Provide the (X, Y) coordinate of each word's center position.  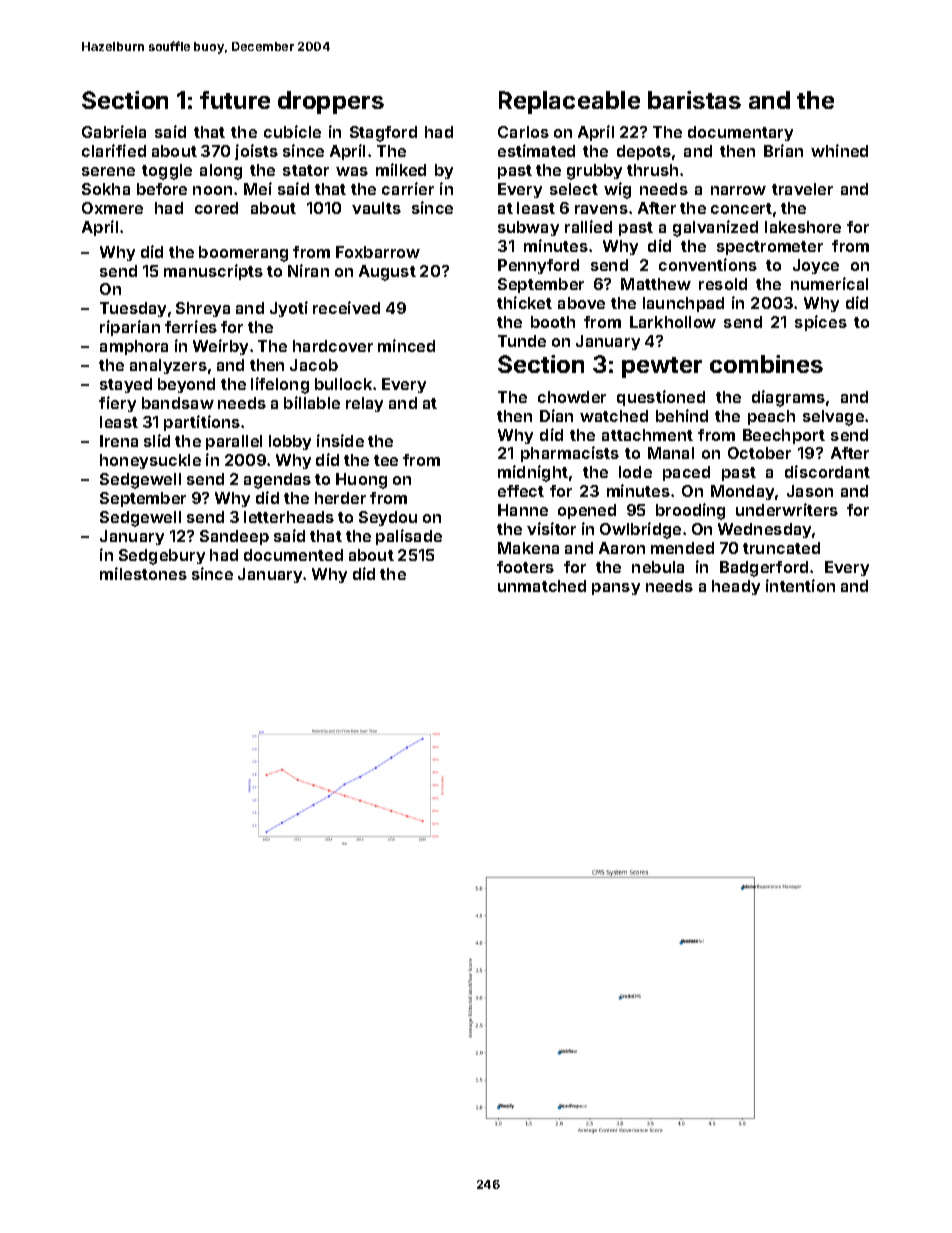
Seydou (388, 518)
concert (741, 208)
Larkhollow (673, 322)
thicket (524, 302)
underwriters (787, 509)
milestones (143, 573)
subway (528, 228)
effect (521, 491)
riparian (130, 328)
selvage (833, 418)
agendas (277, 481)
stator (306, 170)
